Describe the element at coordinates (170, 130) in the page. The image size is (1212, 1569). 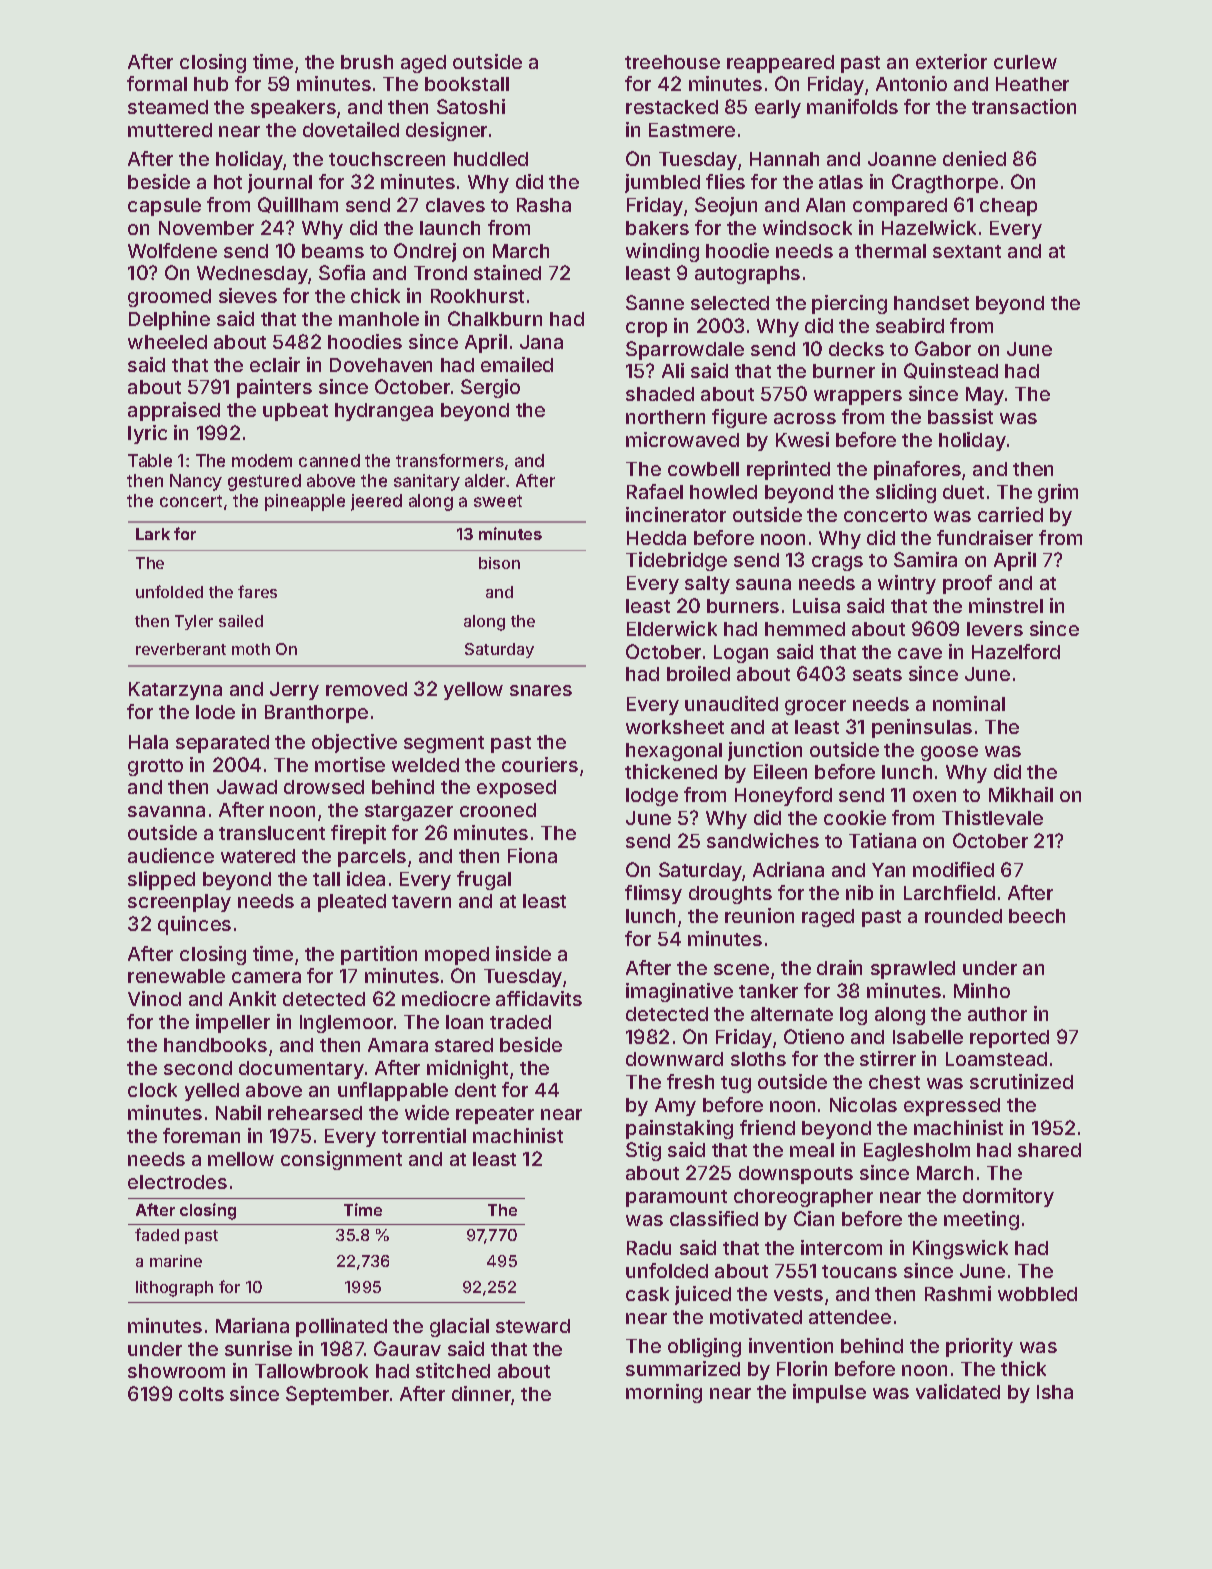
I see `muttered` at that location.
